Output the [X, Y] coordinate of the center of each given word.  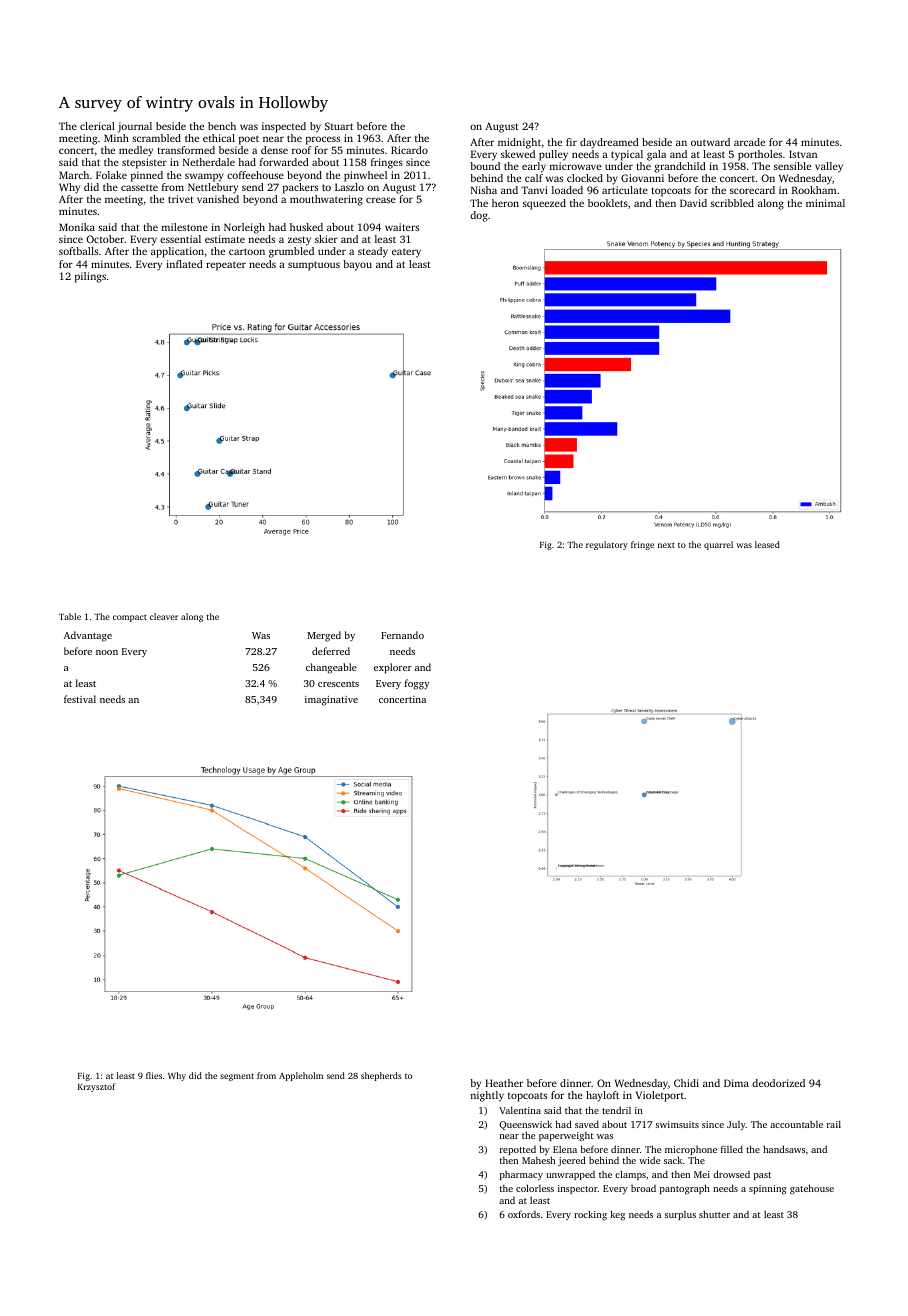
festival [80, 699]
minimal [825, 203]
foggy [417, 684]
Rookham [814, 190]
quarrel [718, 545]
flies [154, 1075]
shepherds [381, 1076]
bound [485, 166]
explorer [393, 668]
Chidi [686, 1083]
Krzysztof [97, 1087]
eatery [406, 253]
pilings [90, 277]
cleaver [164, 616]
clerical [97, 126]
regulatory [607, 545]
